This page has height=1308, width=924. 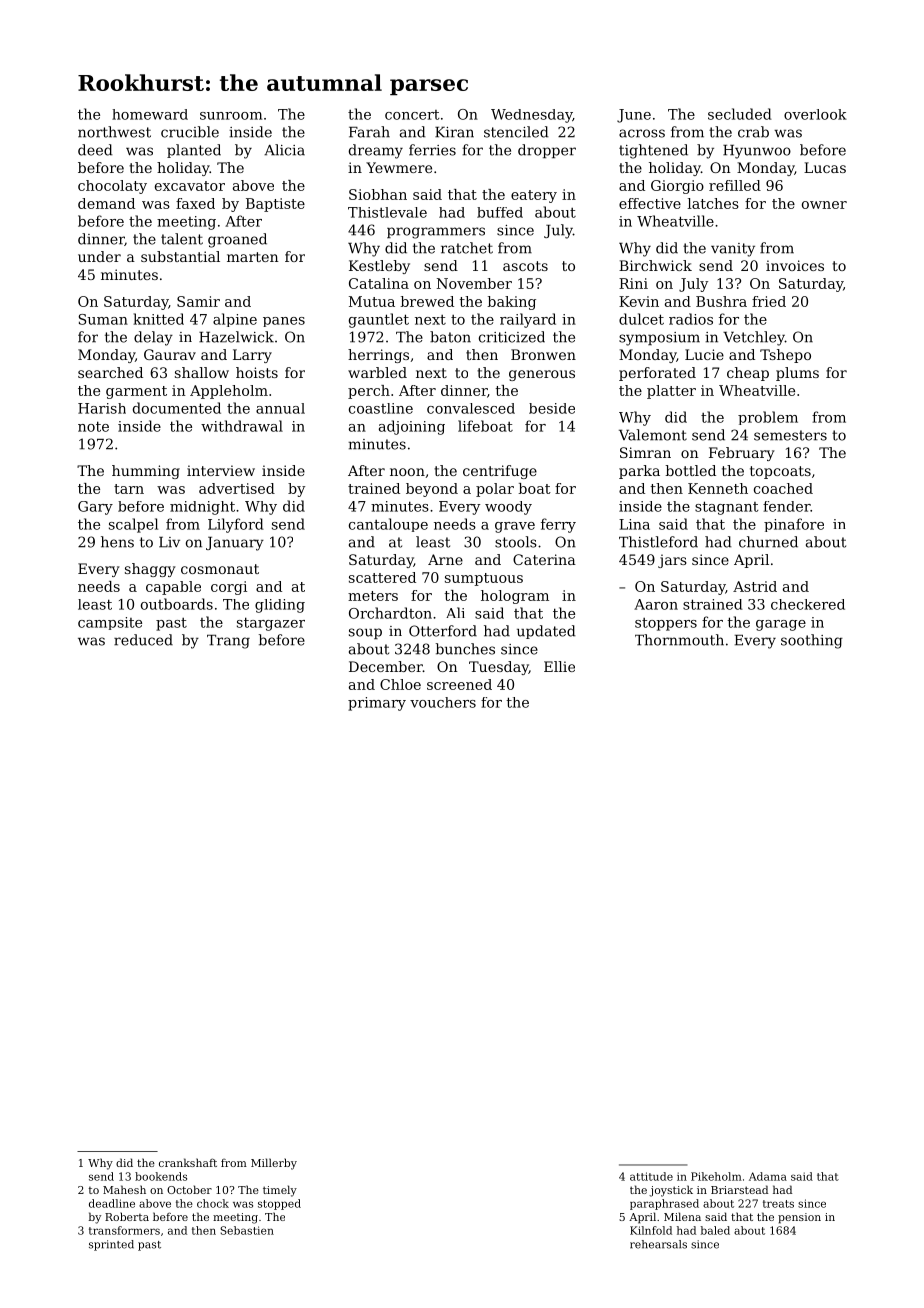 I want to click on vouchers, so click(x=443, y=702).
